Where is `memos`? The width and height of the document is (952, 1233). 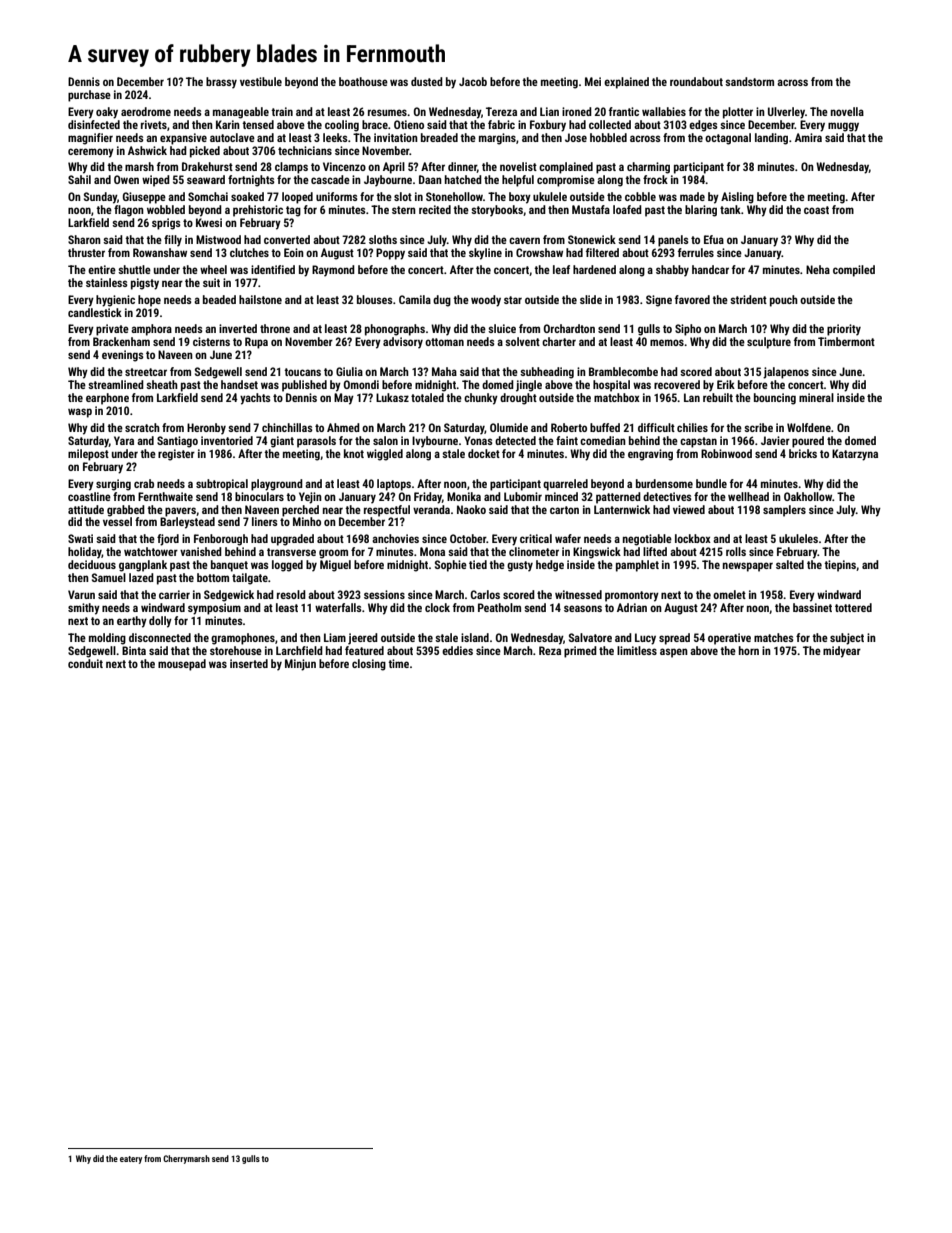
memos is located at coordinates (667, 342).
